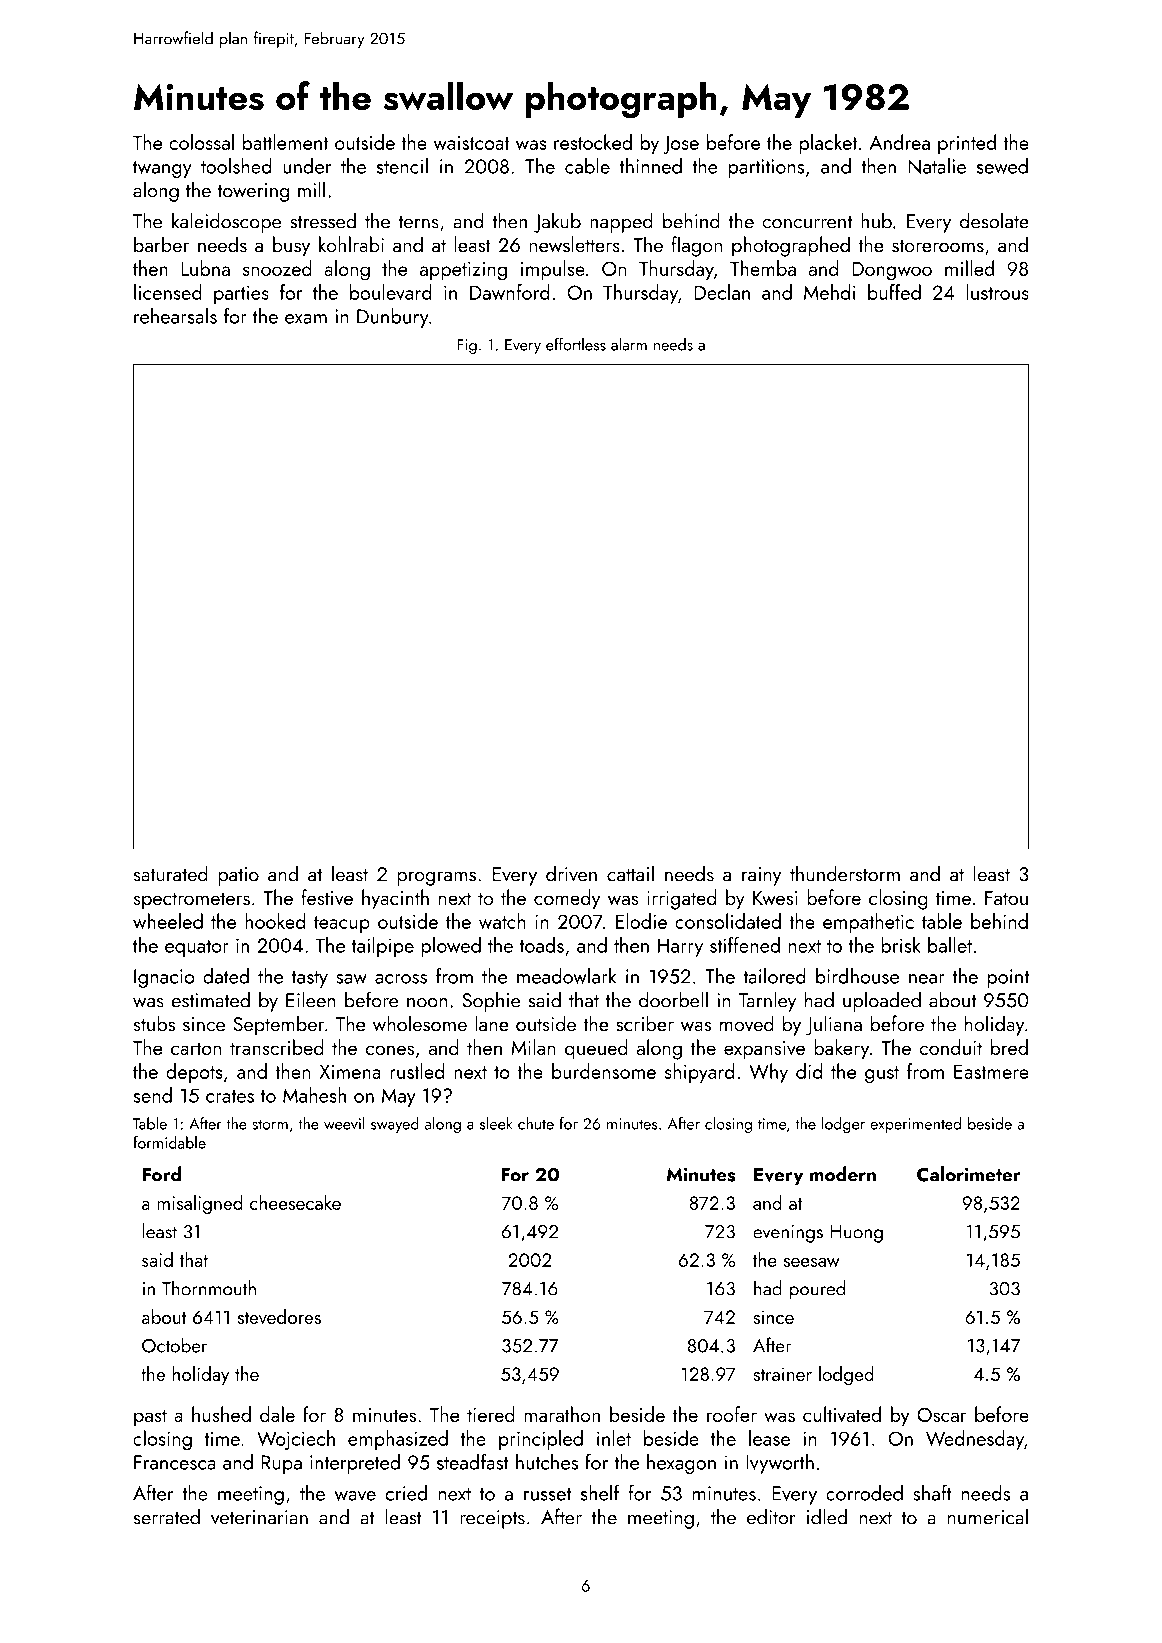 The image size is (1162, 1643). What do you see at coordinates (829, 292) in the screenshot?
I see `Mehdi` at bounding box center [829, 292].
